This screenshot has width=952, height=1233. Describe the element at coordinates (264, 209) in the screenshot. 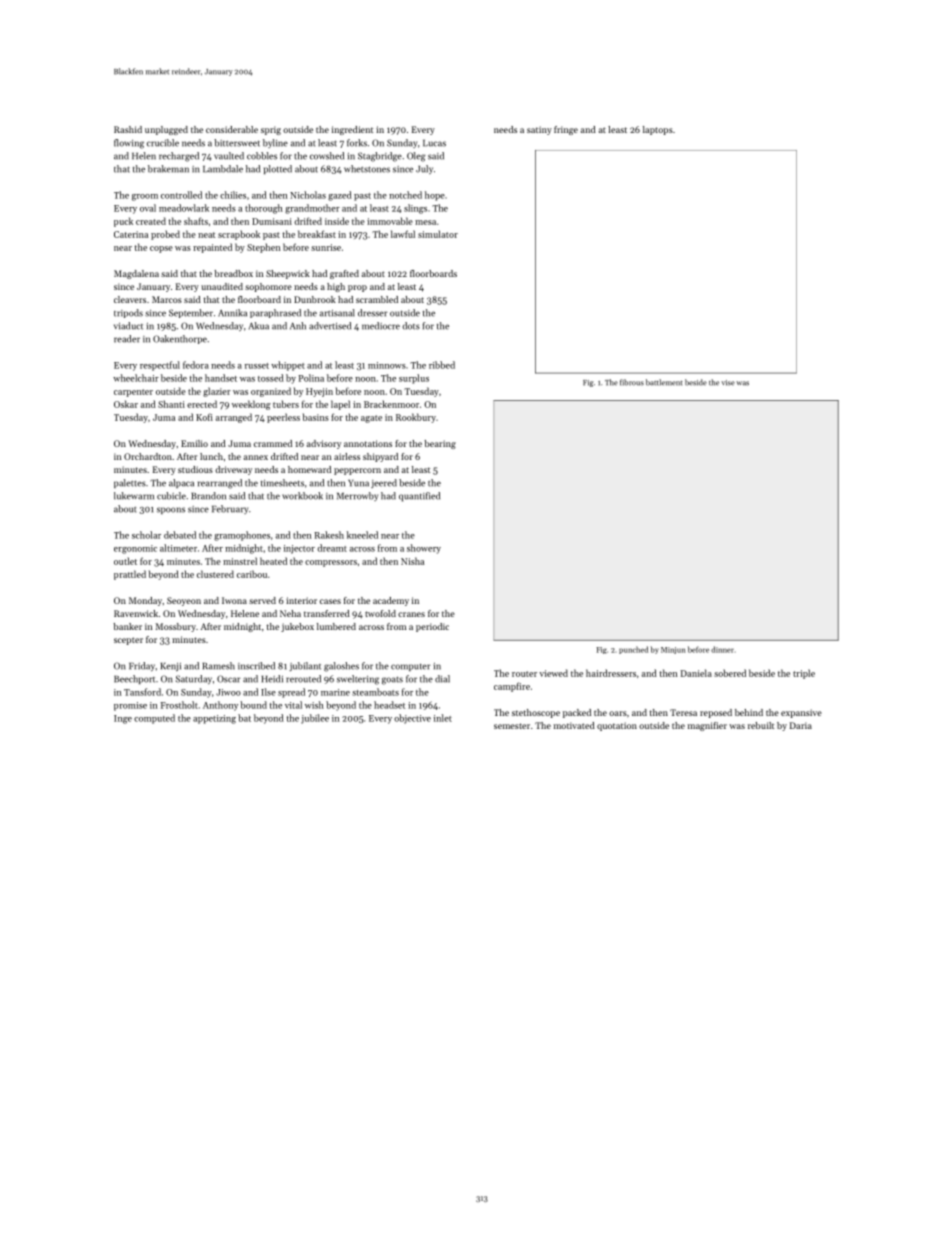

I see `thorough` at that location.
